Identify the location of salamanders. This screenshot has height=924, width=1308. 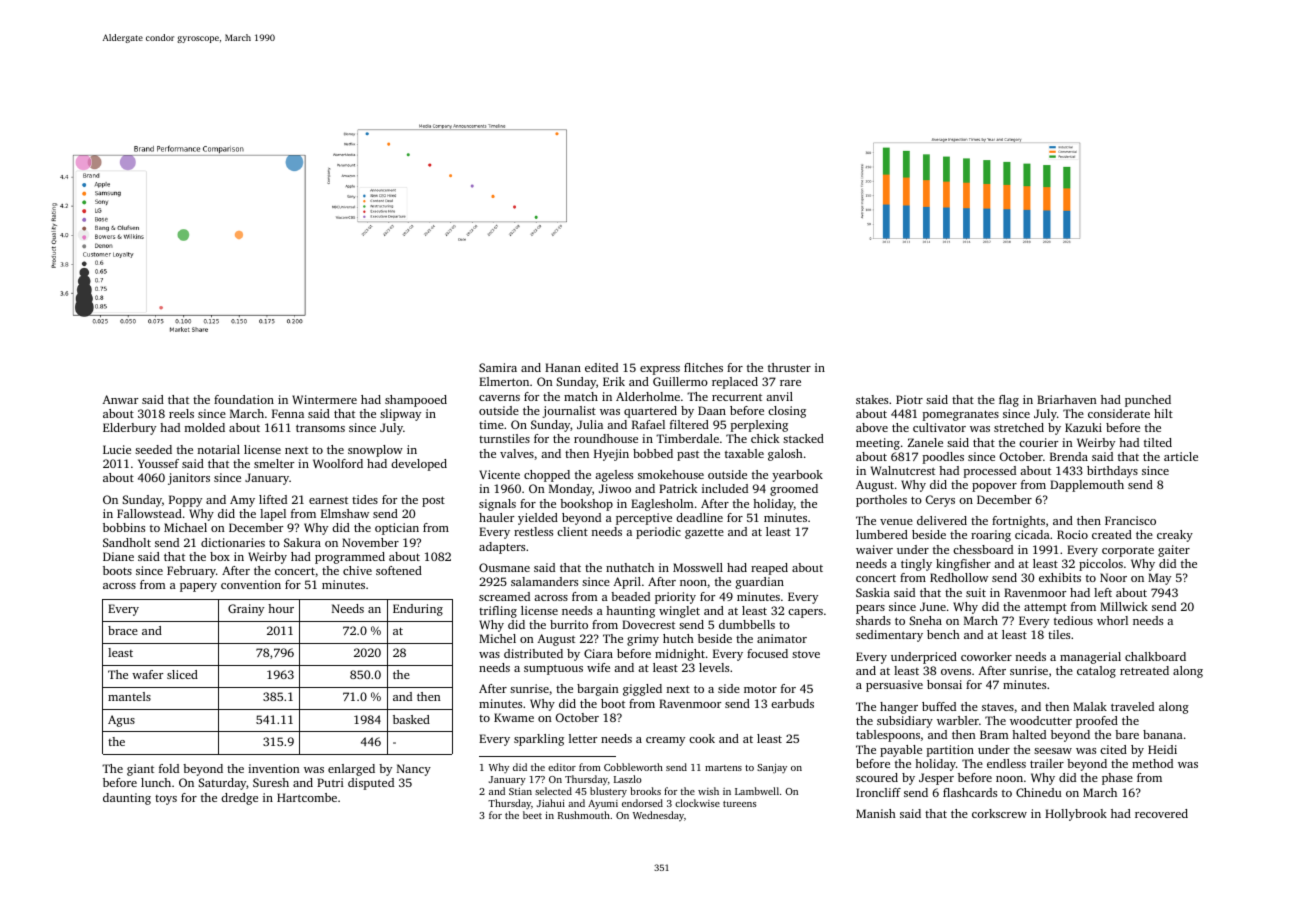
(544, 581).
